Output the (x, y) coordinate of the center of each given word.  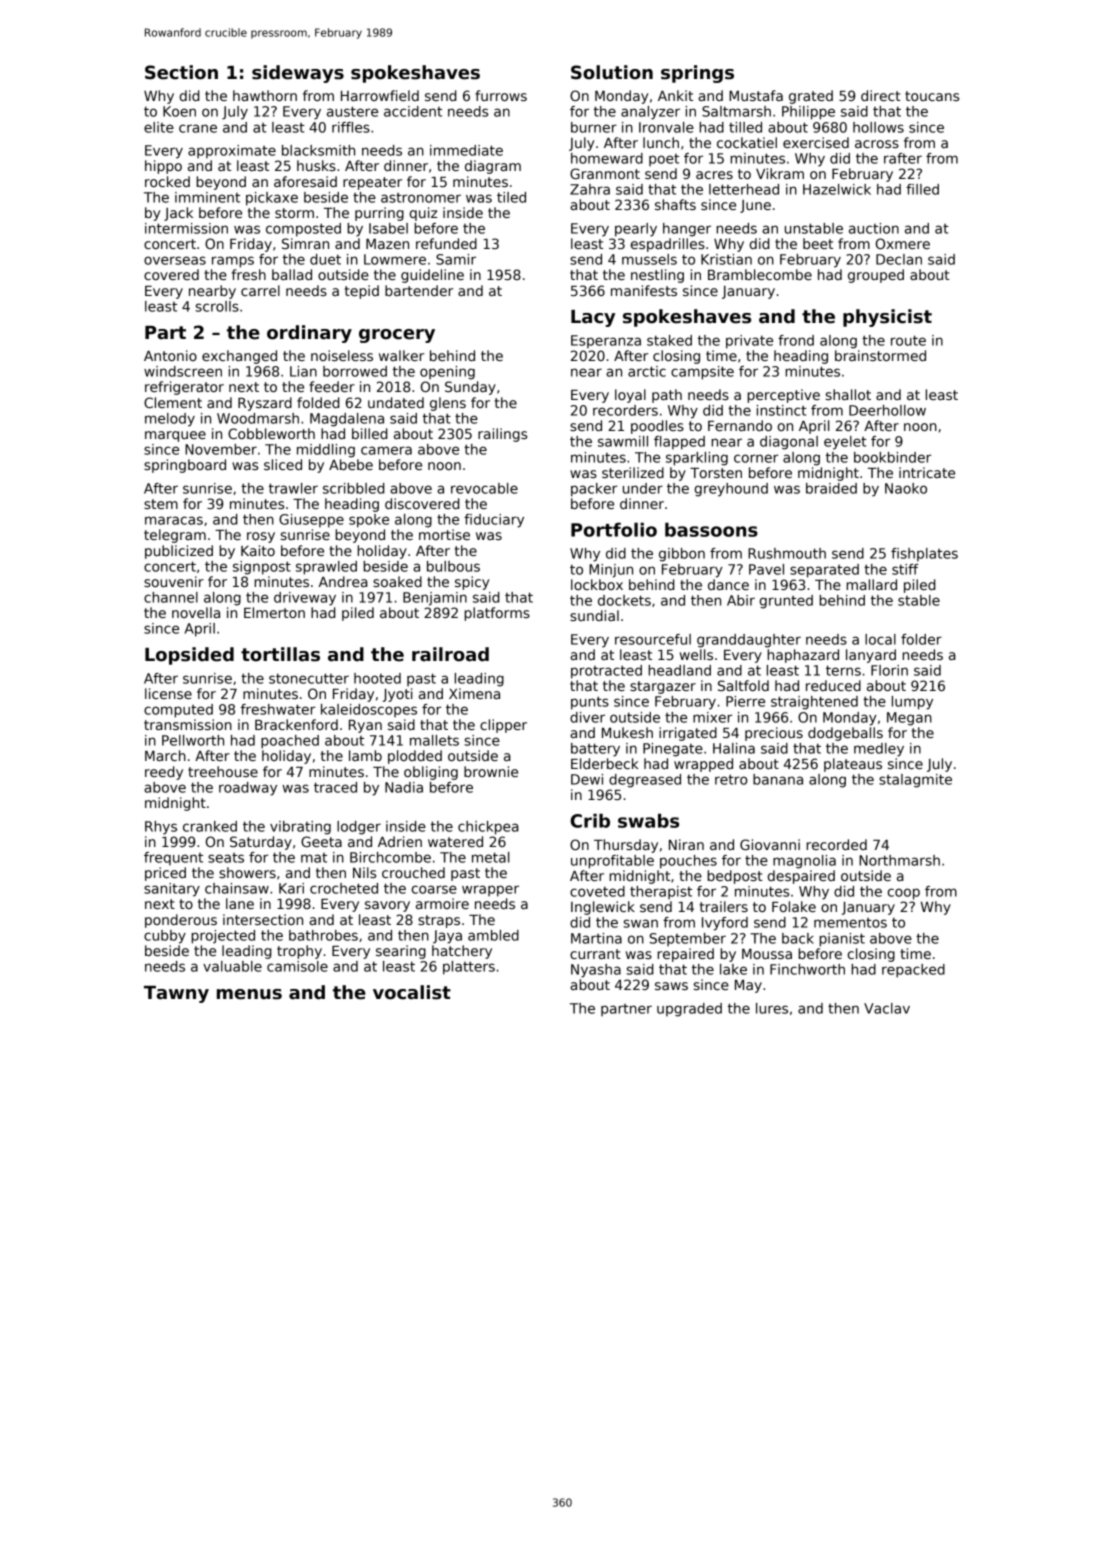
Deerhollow (887, 410)
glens (448, 404)
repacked (913, 971)
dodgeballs (845, 734)
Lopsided (189, 656)
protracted (606, 672)
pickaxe (272, 199)
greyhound (731, 490)
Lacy (593, 318)
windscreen (183, 371)
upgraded (689, 1010)
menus (249, 994)
